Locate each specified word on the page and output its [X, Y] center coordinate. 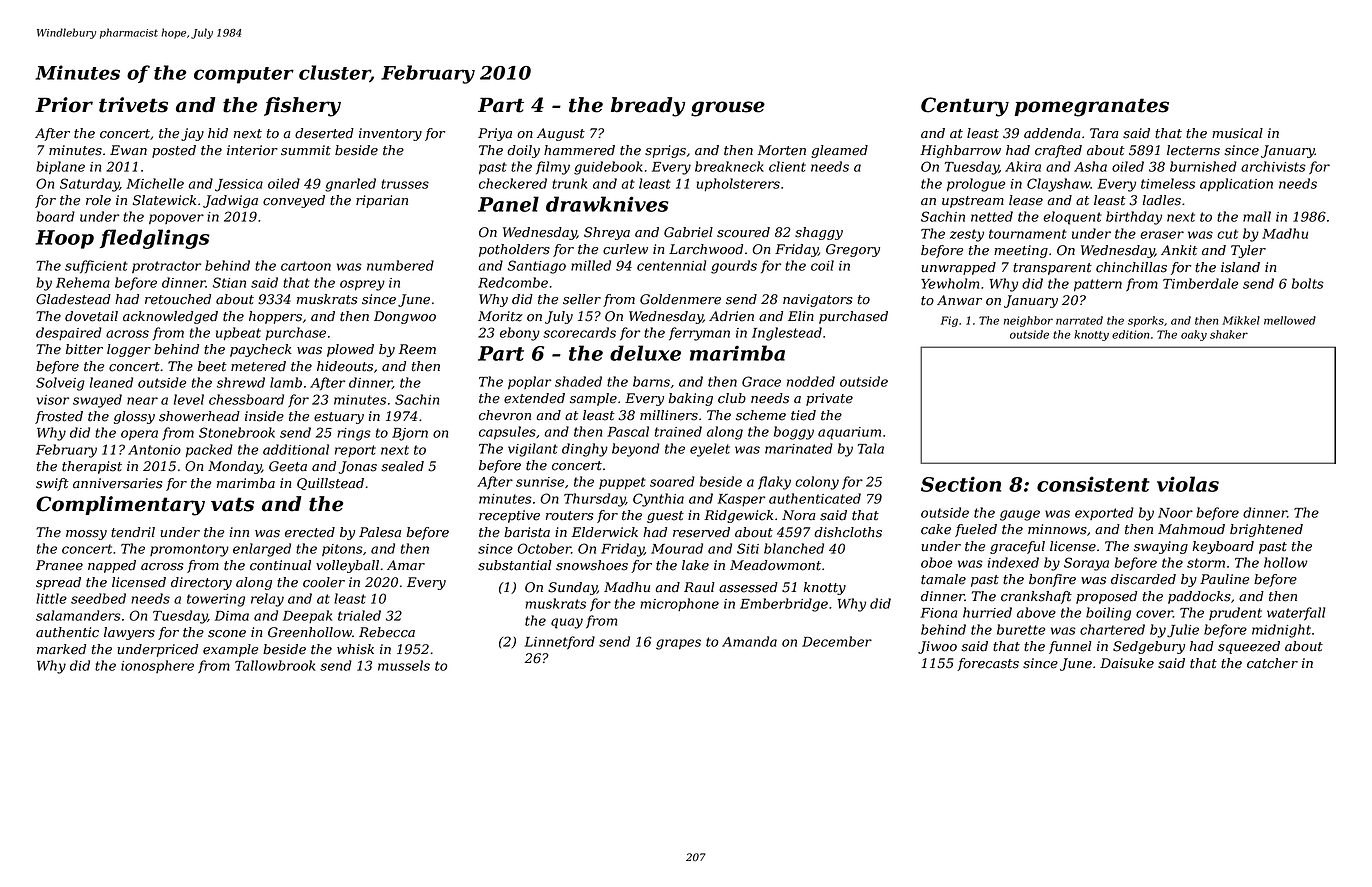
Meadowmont [775, 565]
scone [227, 634]
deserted [324, 133]
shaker [1229, 334]
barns [651, 381]
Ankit [1179, 250]
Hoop [64, 239]
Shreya [607, 233]
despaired [69, 333]
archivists [1273, 166]
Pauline [1224, 579]
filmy [553, 168]
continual [280, 565]
